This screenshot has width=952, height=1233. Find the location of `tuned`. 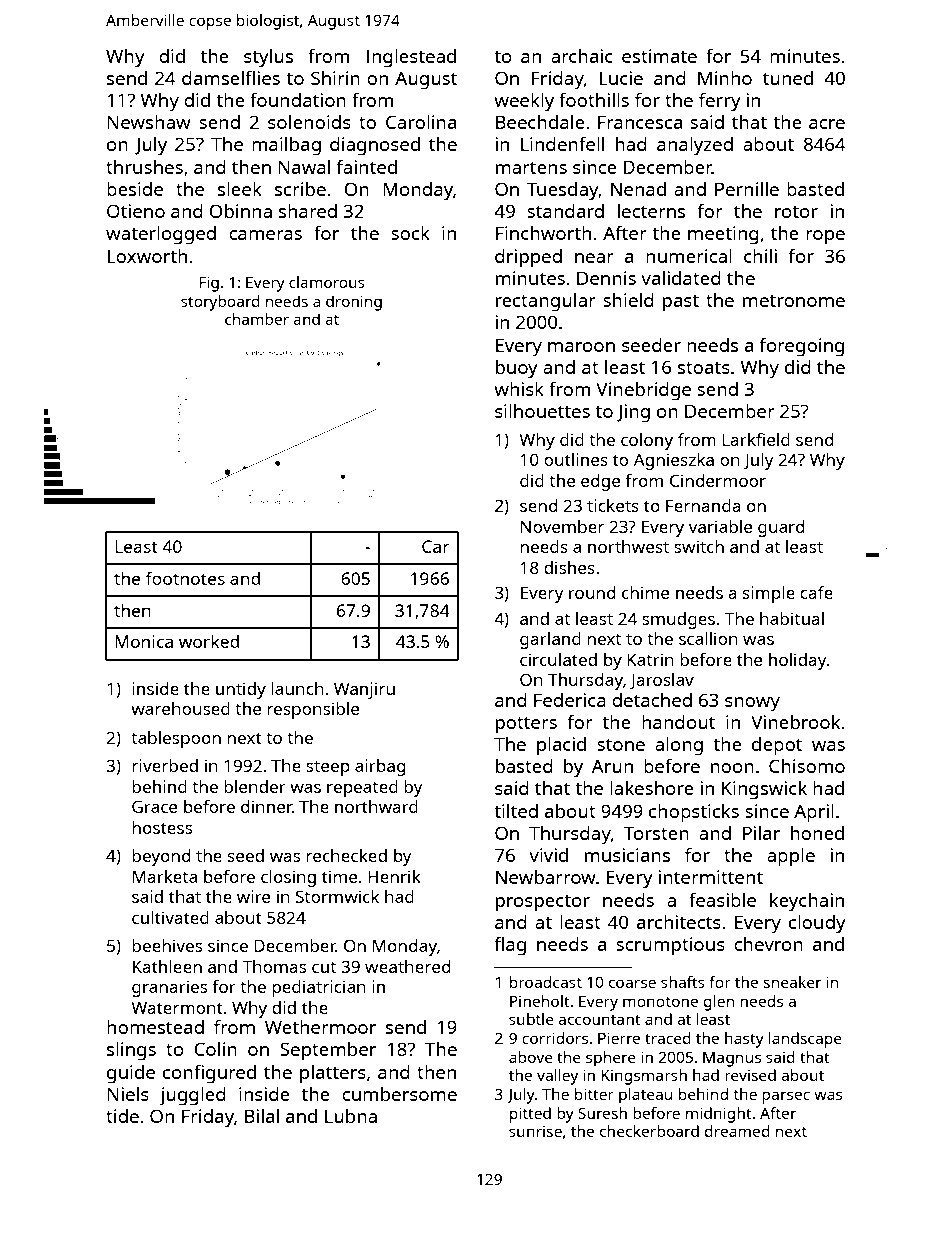

tuned is located at coordinates (788, 78).
